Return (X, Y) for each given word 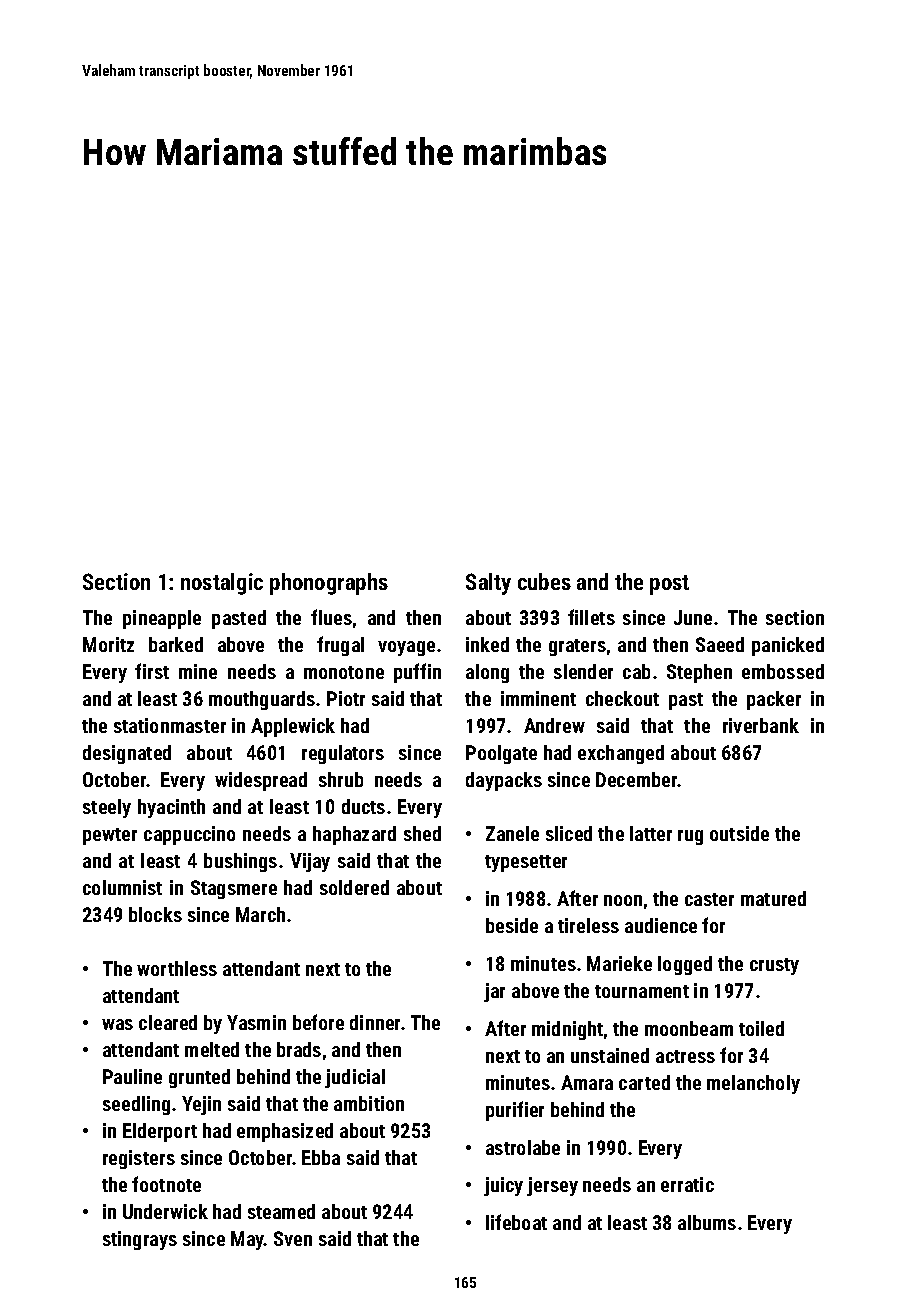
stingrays (140, 1240)
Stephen (699, 673)
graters (577, 647)
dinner (375, 1022)
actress (685, 1056)
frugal (340, 646)
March (260, 914)
